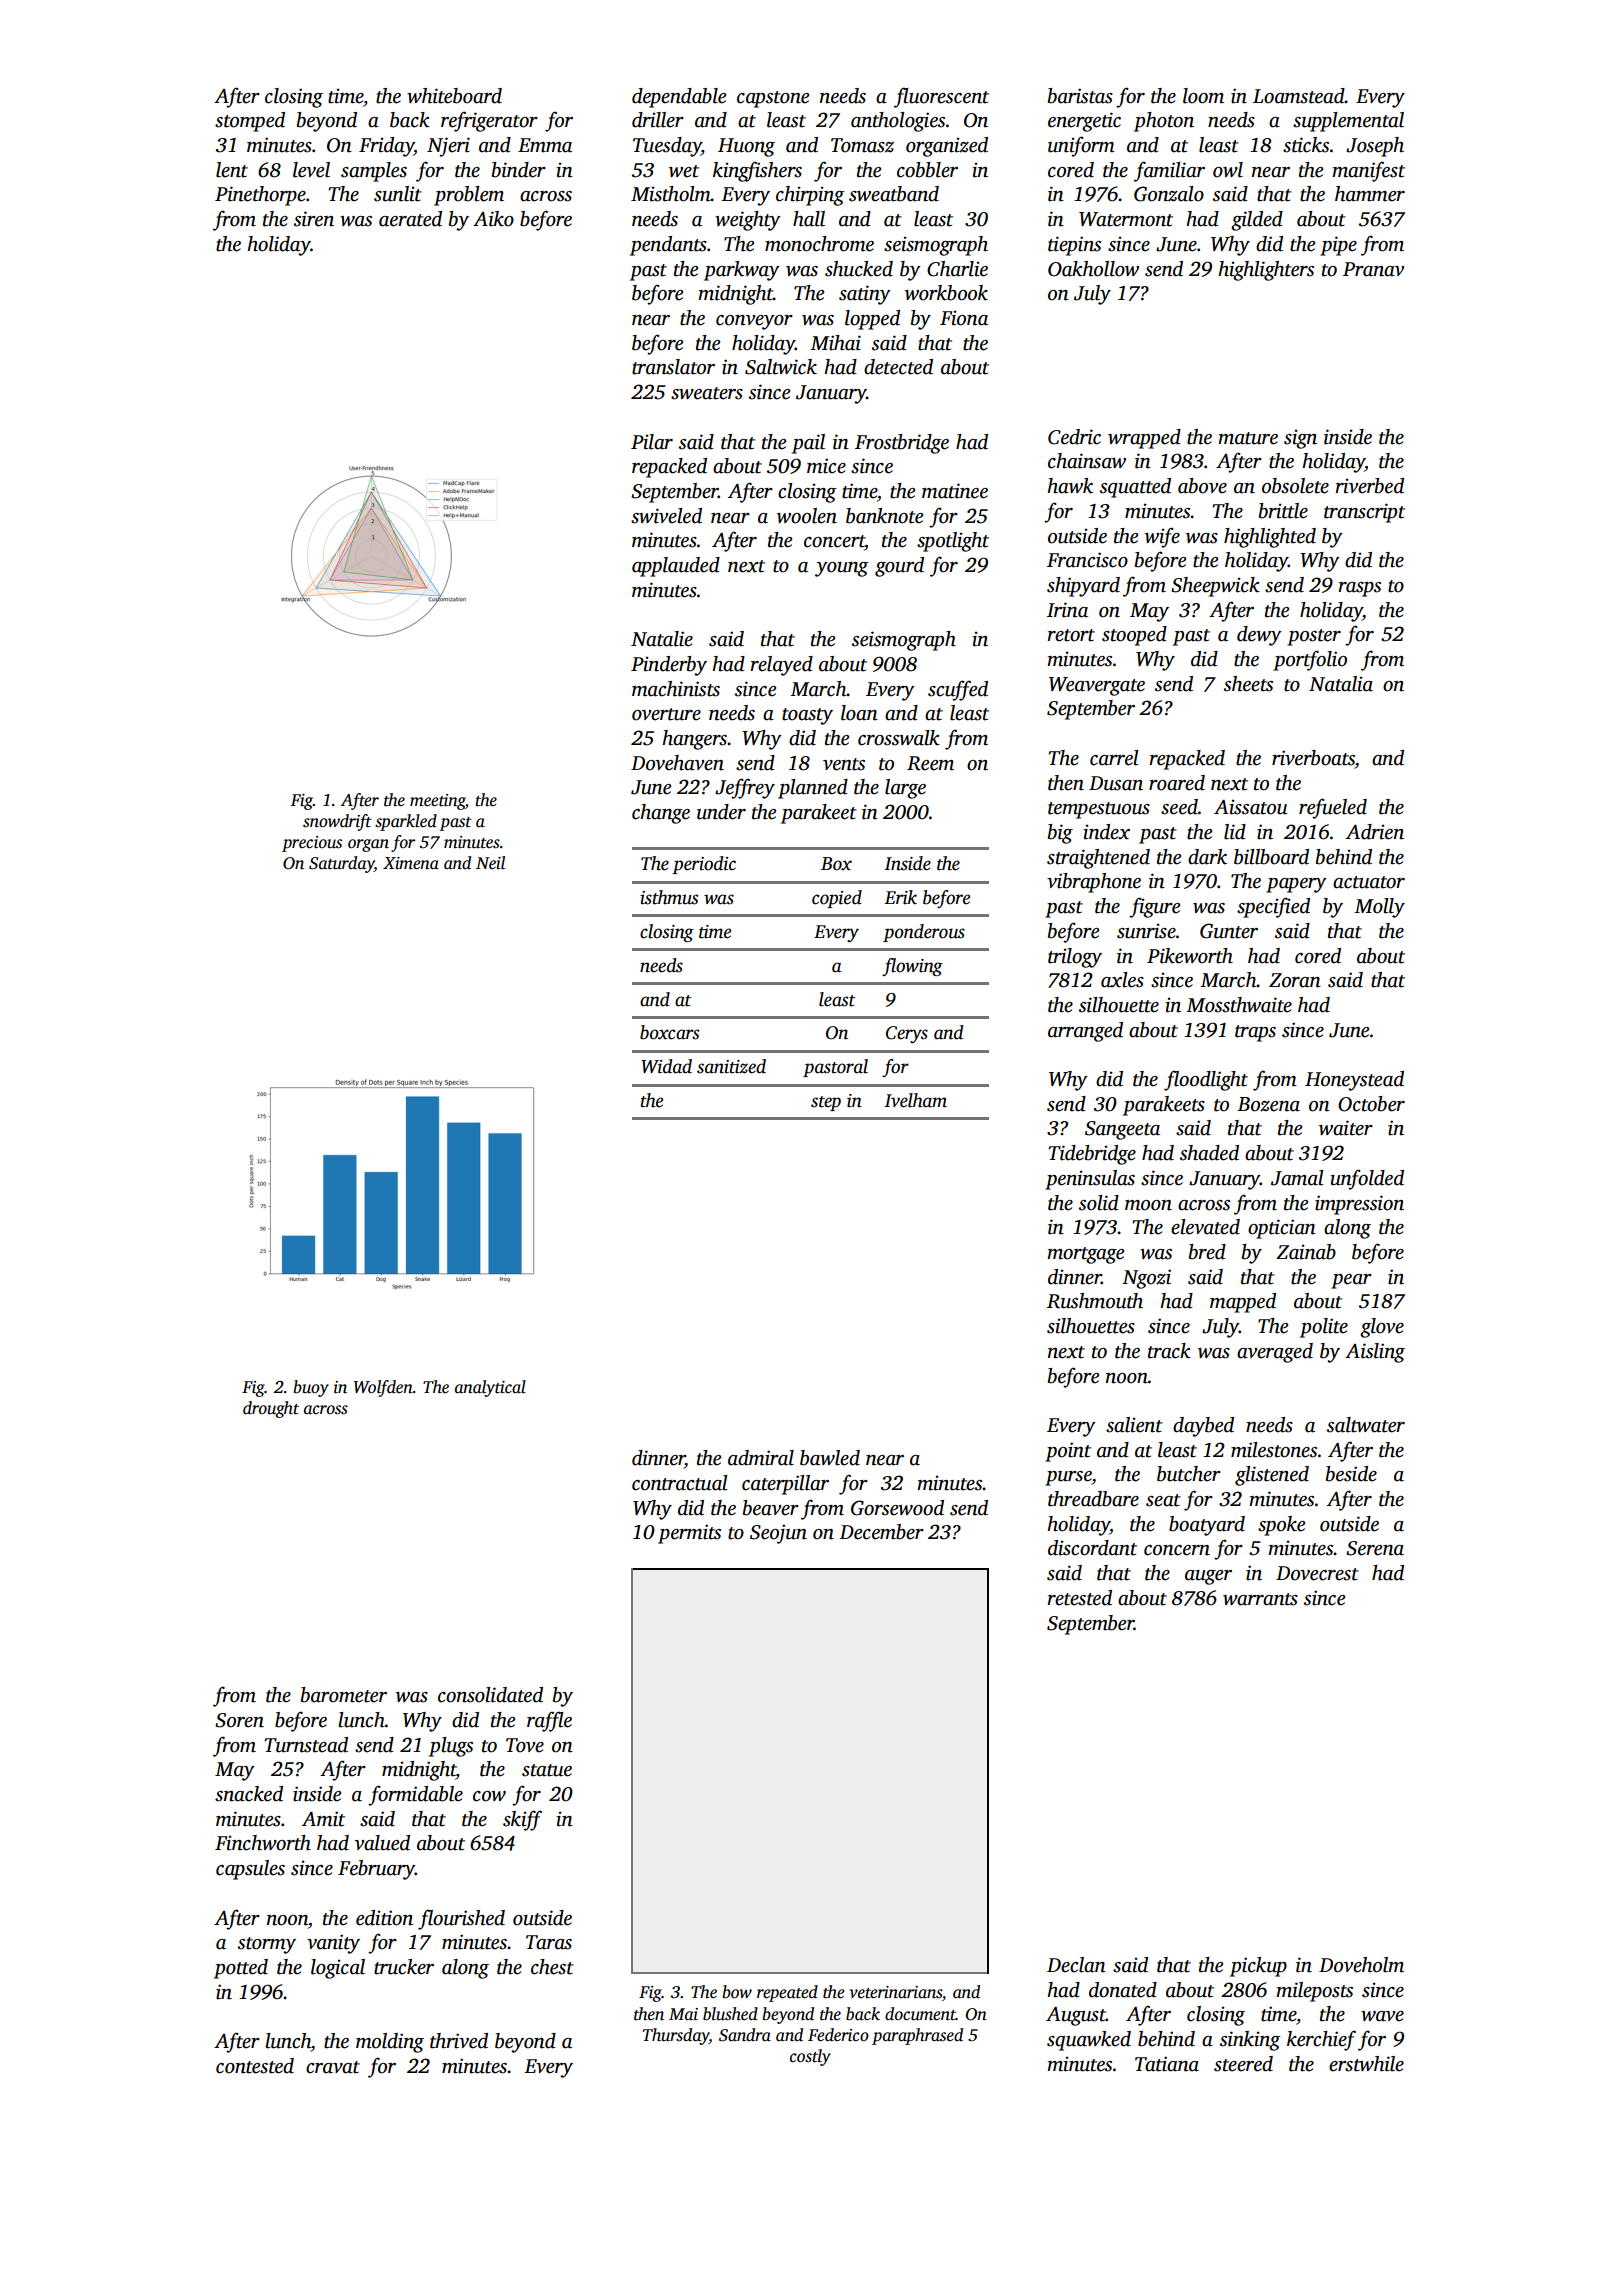 This screenshot has width=1620, height=2292. Describe the element at coordinates (826, 1103) in the screenshot. I see `step` at that location.
